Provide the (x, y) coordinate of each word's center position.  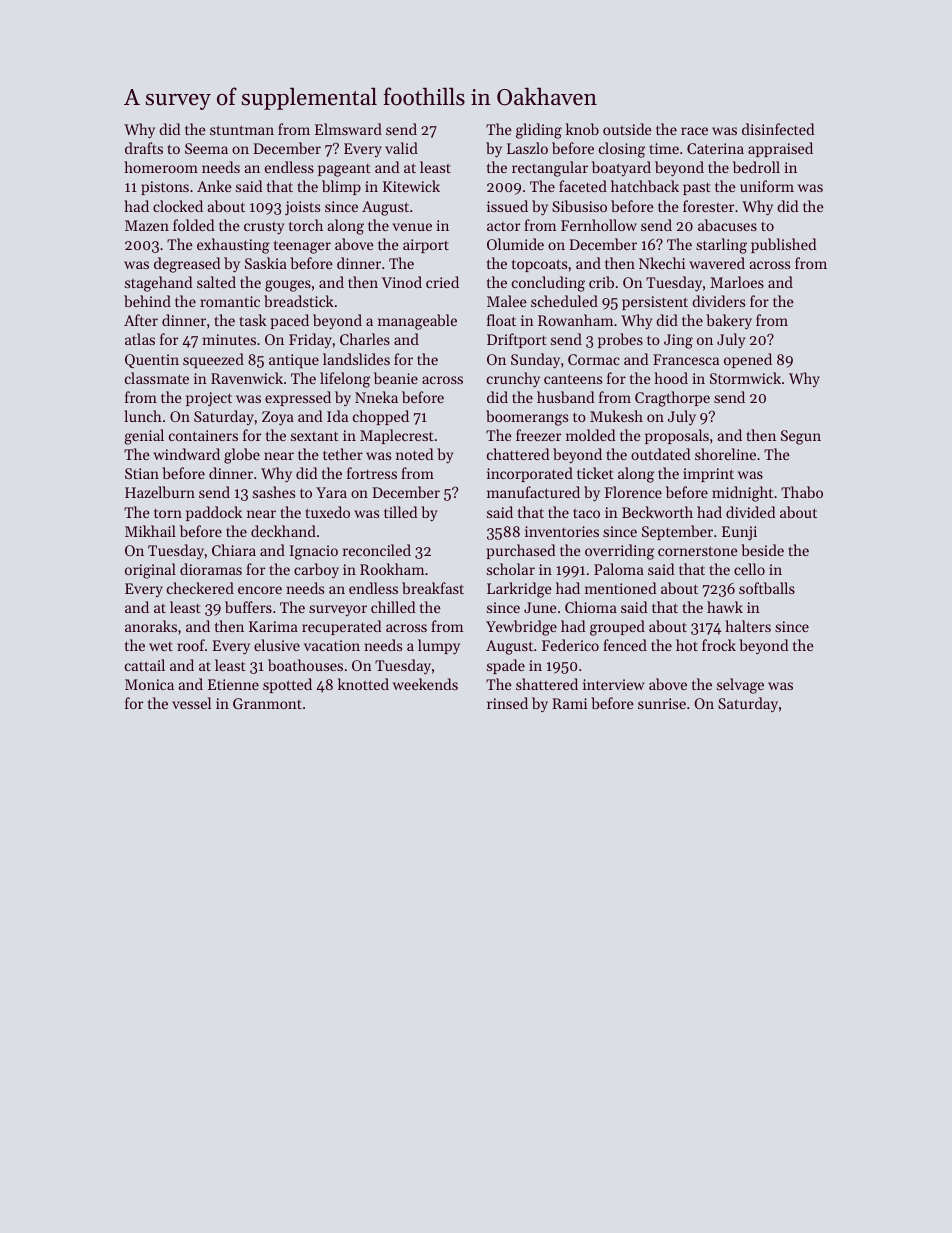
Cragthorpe (672, 399)
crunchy (513, 380)
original (150, 571)
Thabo (802, 492)
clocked (178, 206)
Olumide (515, 244)
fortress (372, 473)
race (694, 131)
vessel (191, 703)
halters (748, 626)
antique (294, 361)
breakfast (433, 588)
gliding (539, 131)
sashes (274, 492)
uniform (767, 186)
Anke (214, 186)
